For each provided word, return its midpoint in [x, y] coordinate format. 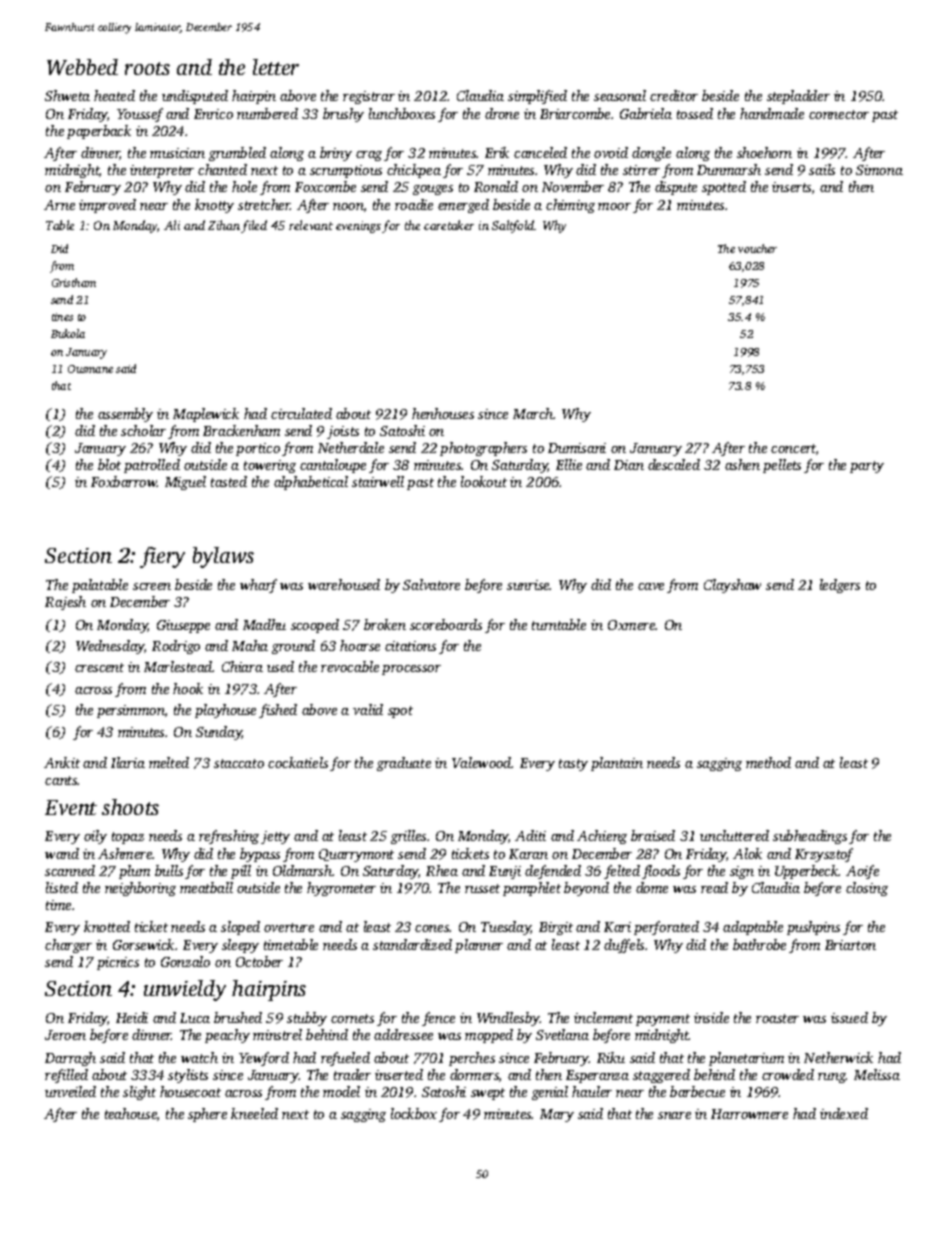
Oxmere [632, 625]
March [533, 413]
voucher [757, 248]
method [768, 762]
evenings [358, 227]
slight [139, 1093]
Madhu [264, 624]
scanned [70, 870]
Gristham [74, 282]
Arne [59, 205]
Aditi [530, 835]
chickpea [414, 171]
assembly [125, 415]
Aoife [862, 872]
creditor [674, 95]
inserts [791, 187]
